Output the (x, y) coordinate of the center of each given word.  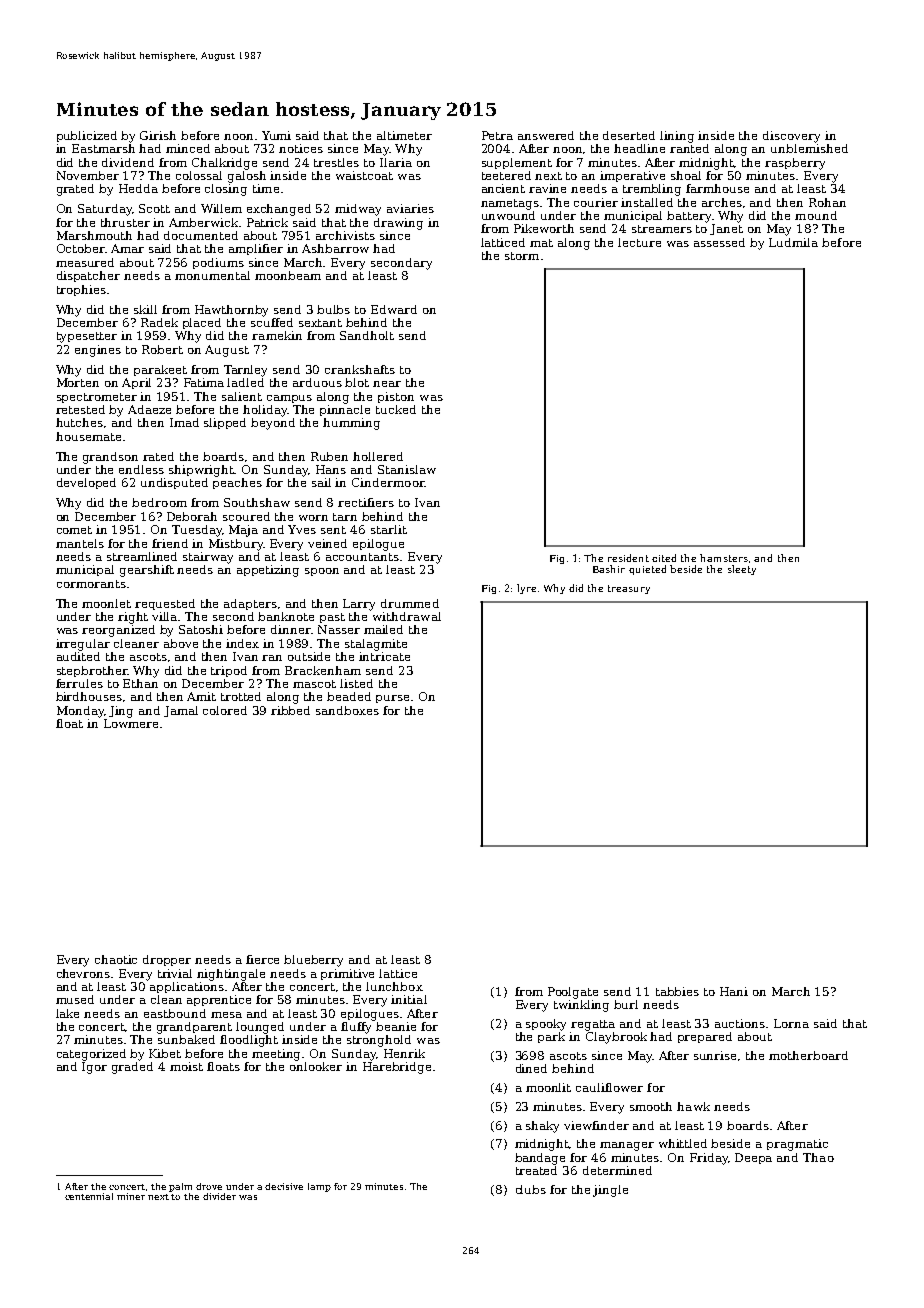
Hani (734, 991)
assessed (719, 242)
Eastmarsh (103, 148)
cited (664, 558)
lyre (526, 589)
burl (626, 1004)
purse (392, 699)
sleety (742, 570)
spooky (546, 1025)
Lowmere (131, 723)
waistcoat (364, 175)
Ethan (140, 683)
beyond (273, 424)
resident (628, 558)
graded (132, 1068)
